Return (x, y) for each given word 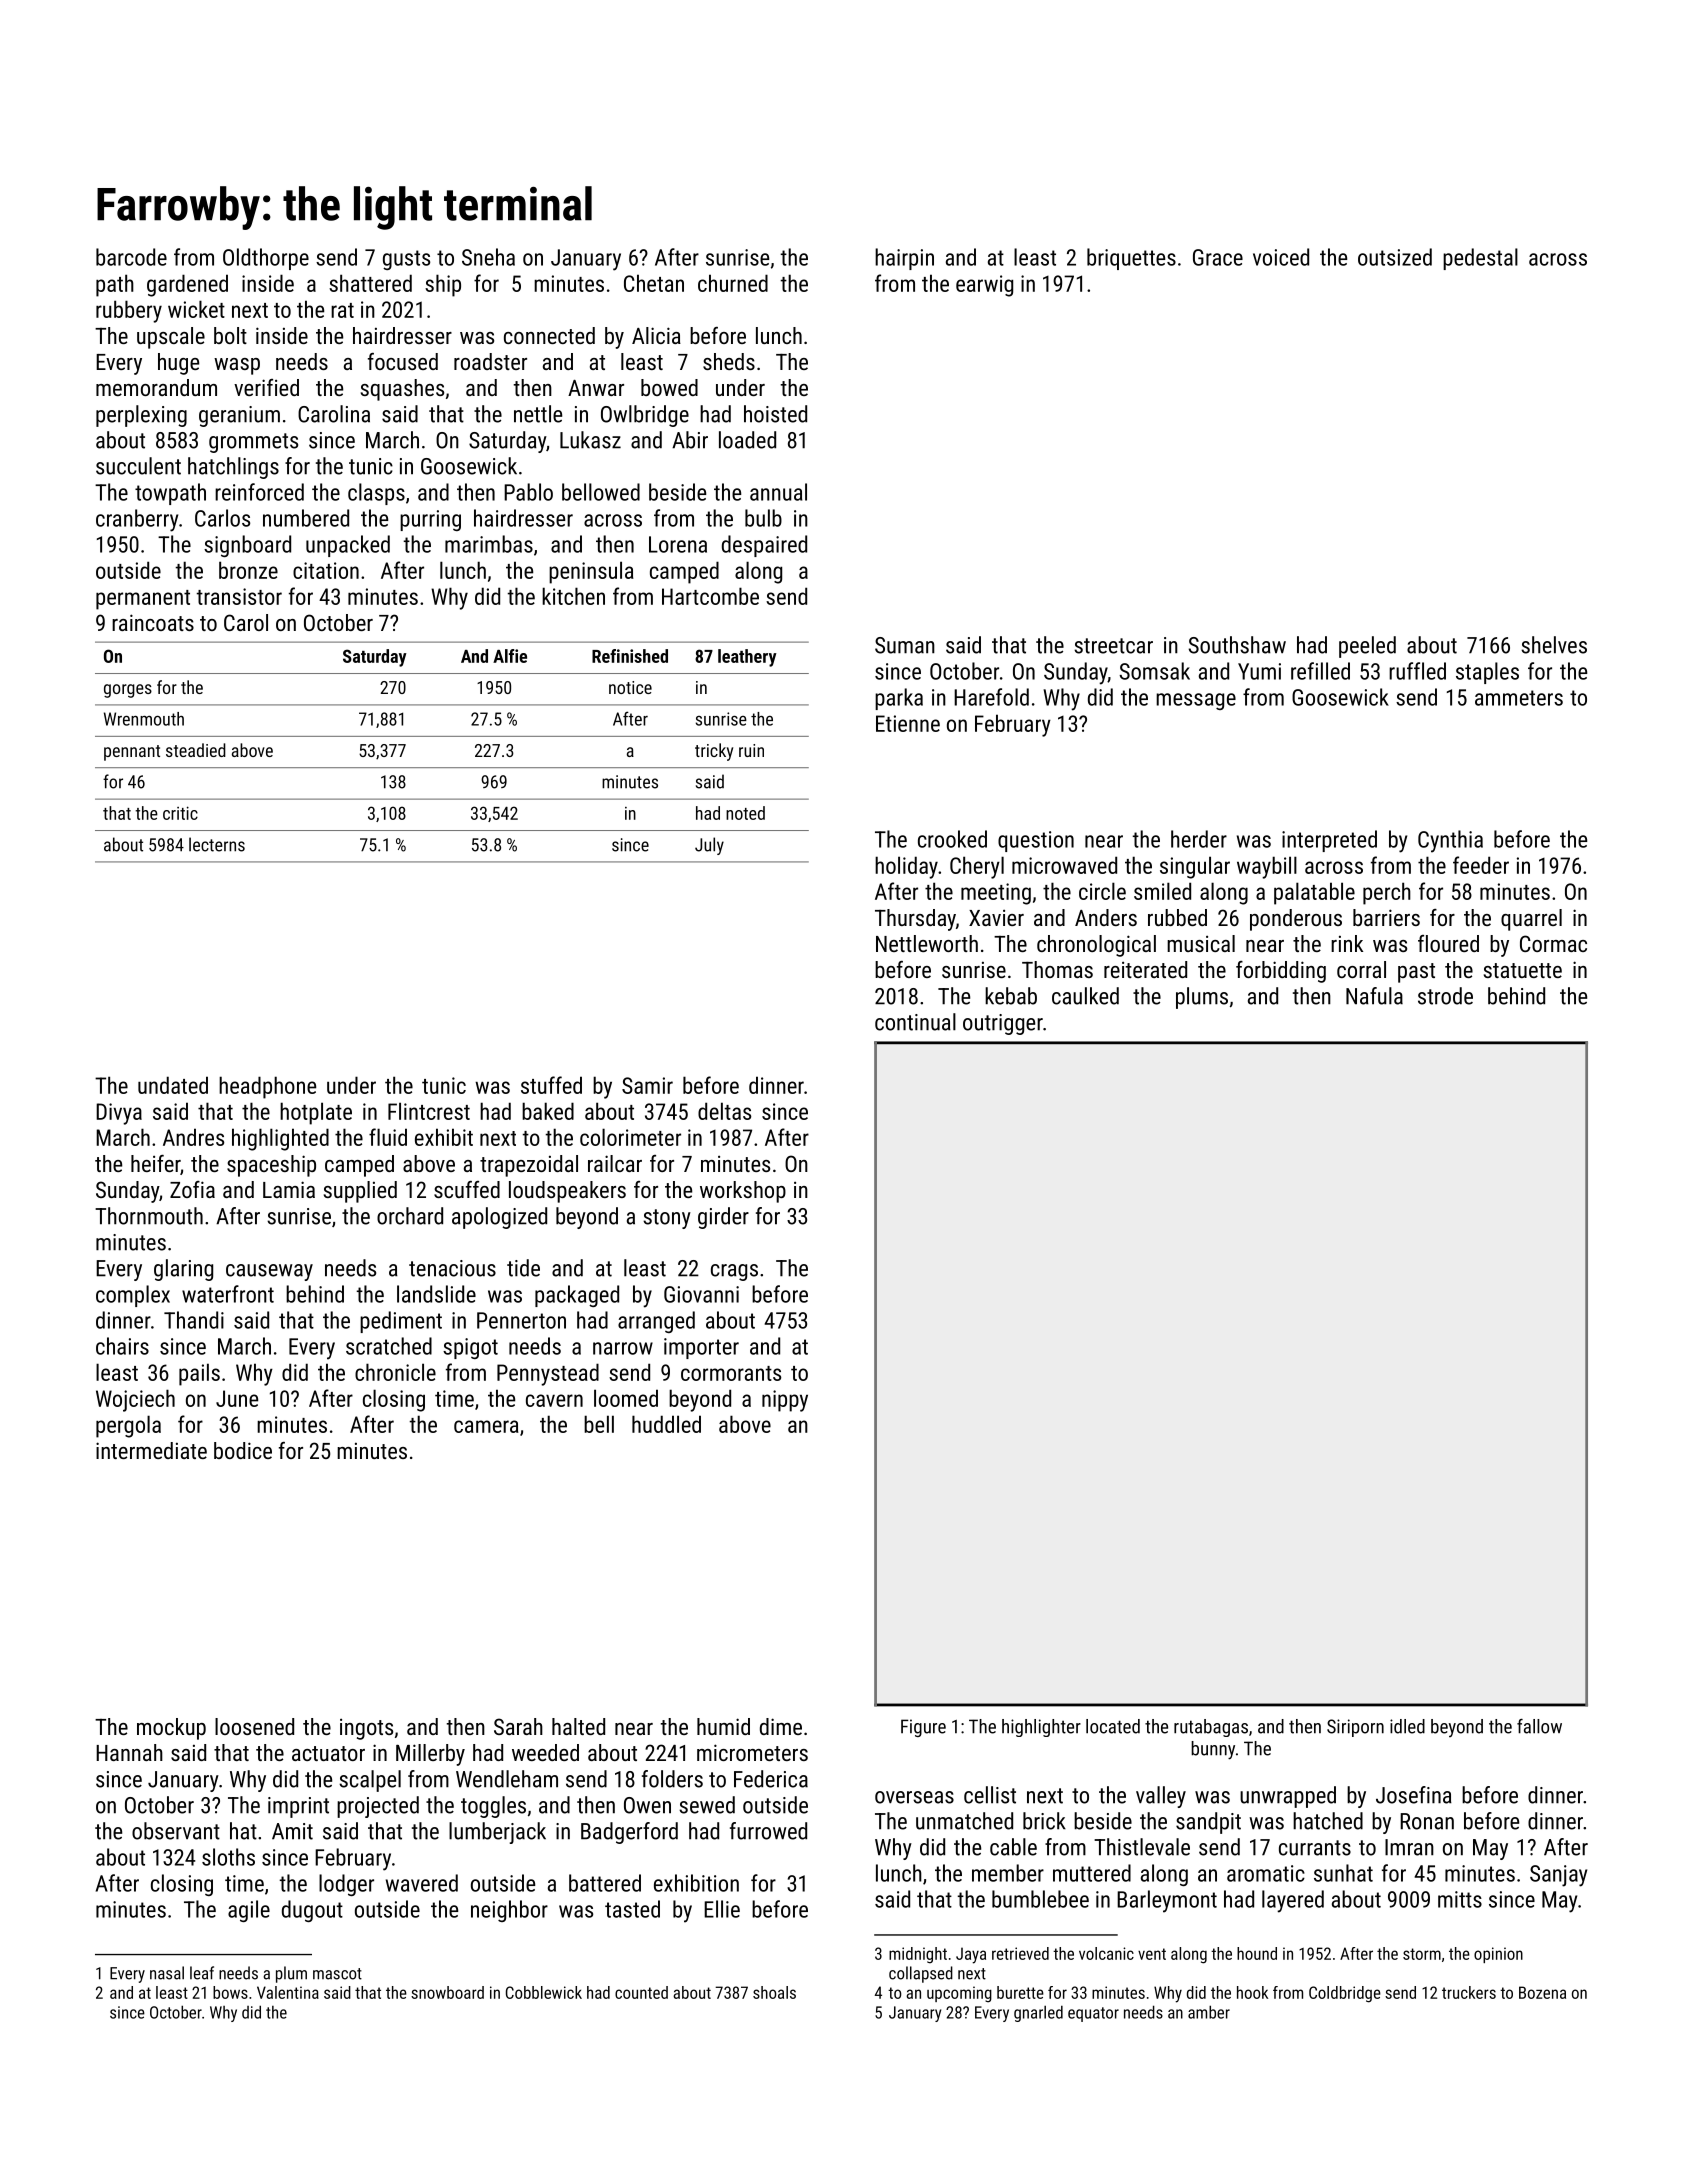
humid (723, 1726)
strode (1445, 996)
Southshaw (1237, 645)
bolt (230, 335)
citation (326, 570)
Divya (119, 1114)
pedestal (1480, 259)
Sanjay (1558, 1876)
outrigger (1003, 1024)
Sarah (518, 1726)
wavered (422, 1883)
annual (778, 492)
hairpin (904, 259)
